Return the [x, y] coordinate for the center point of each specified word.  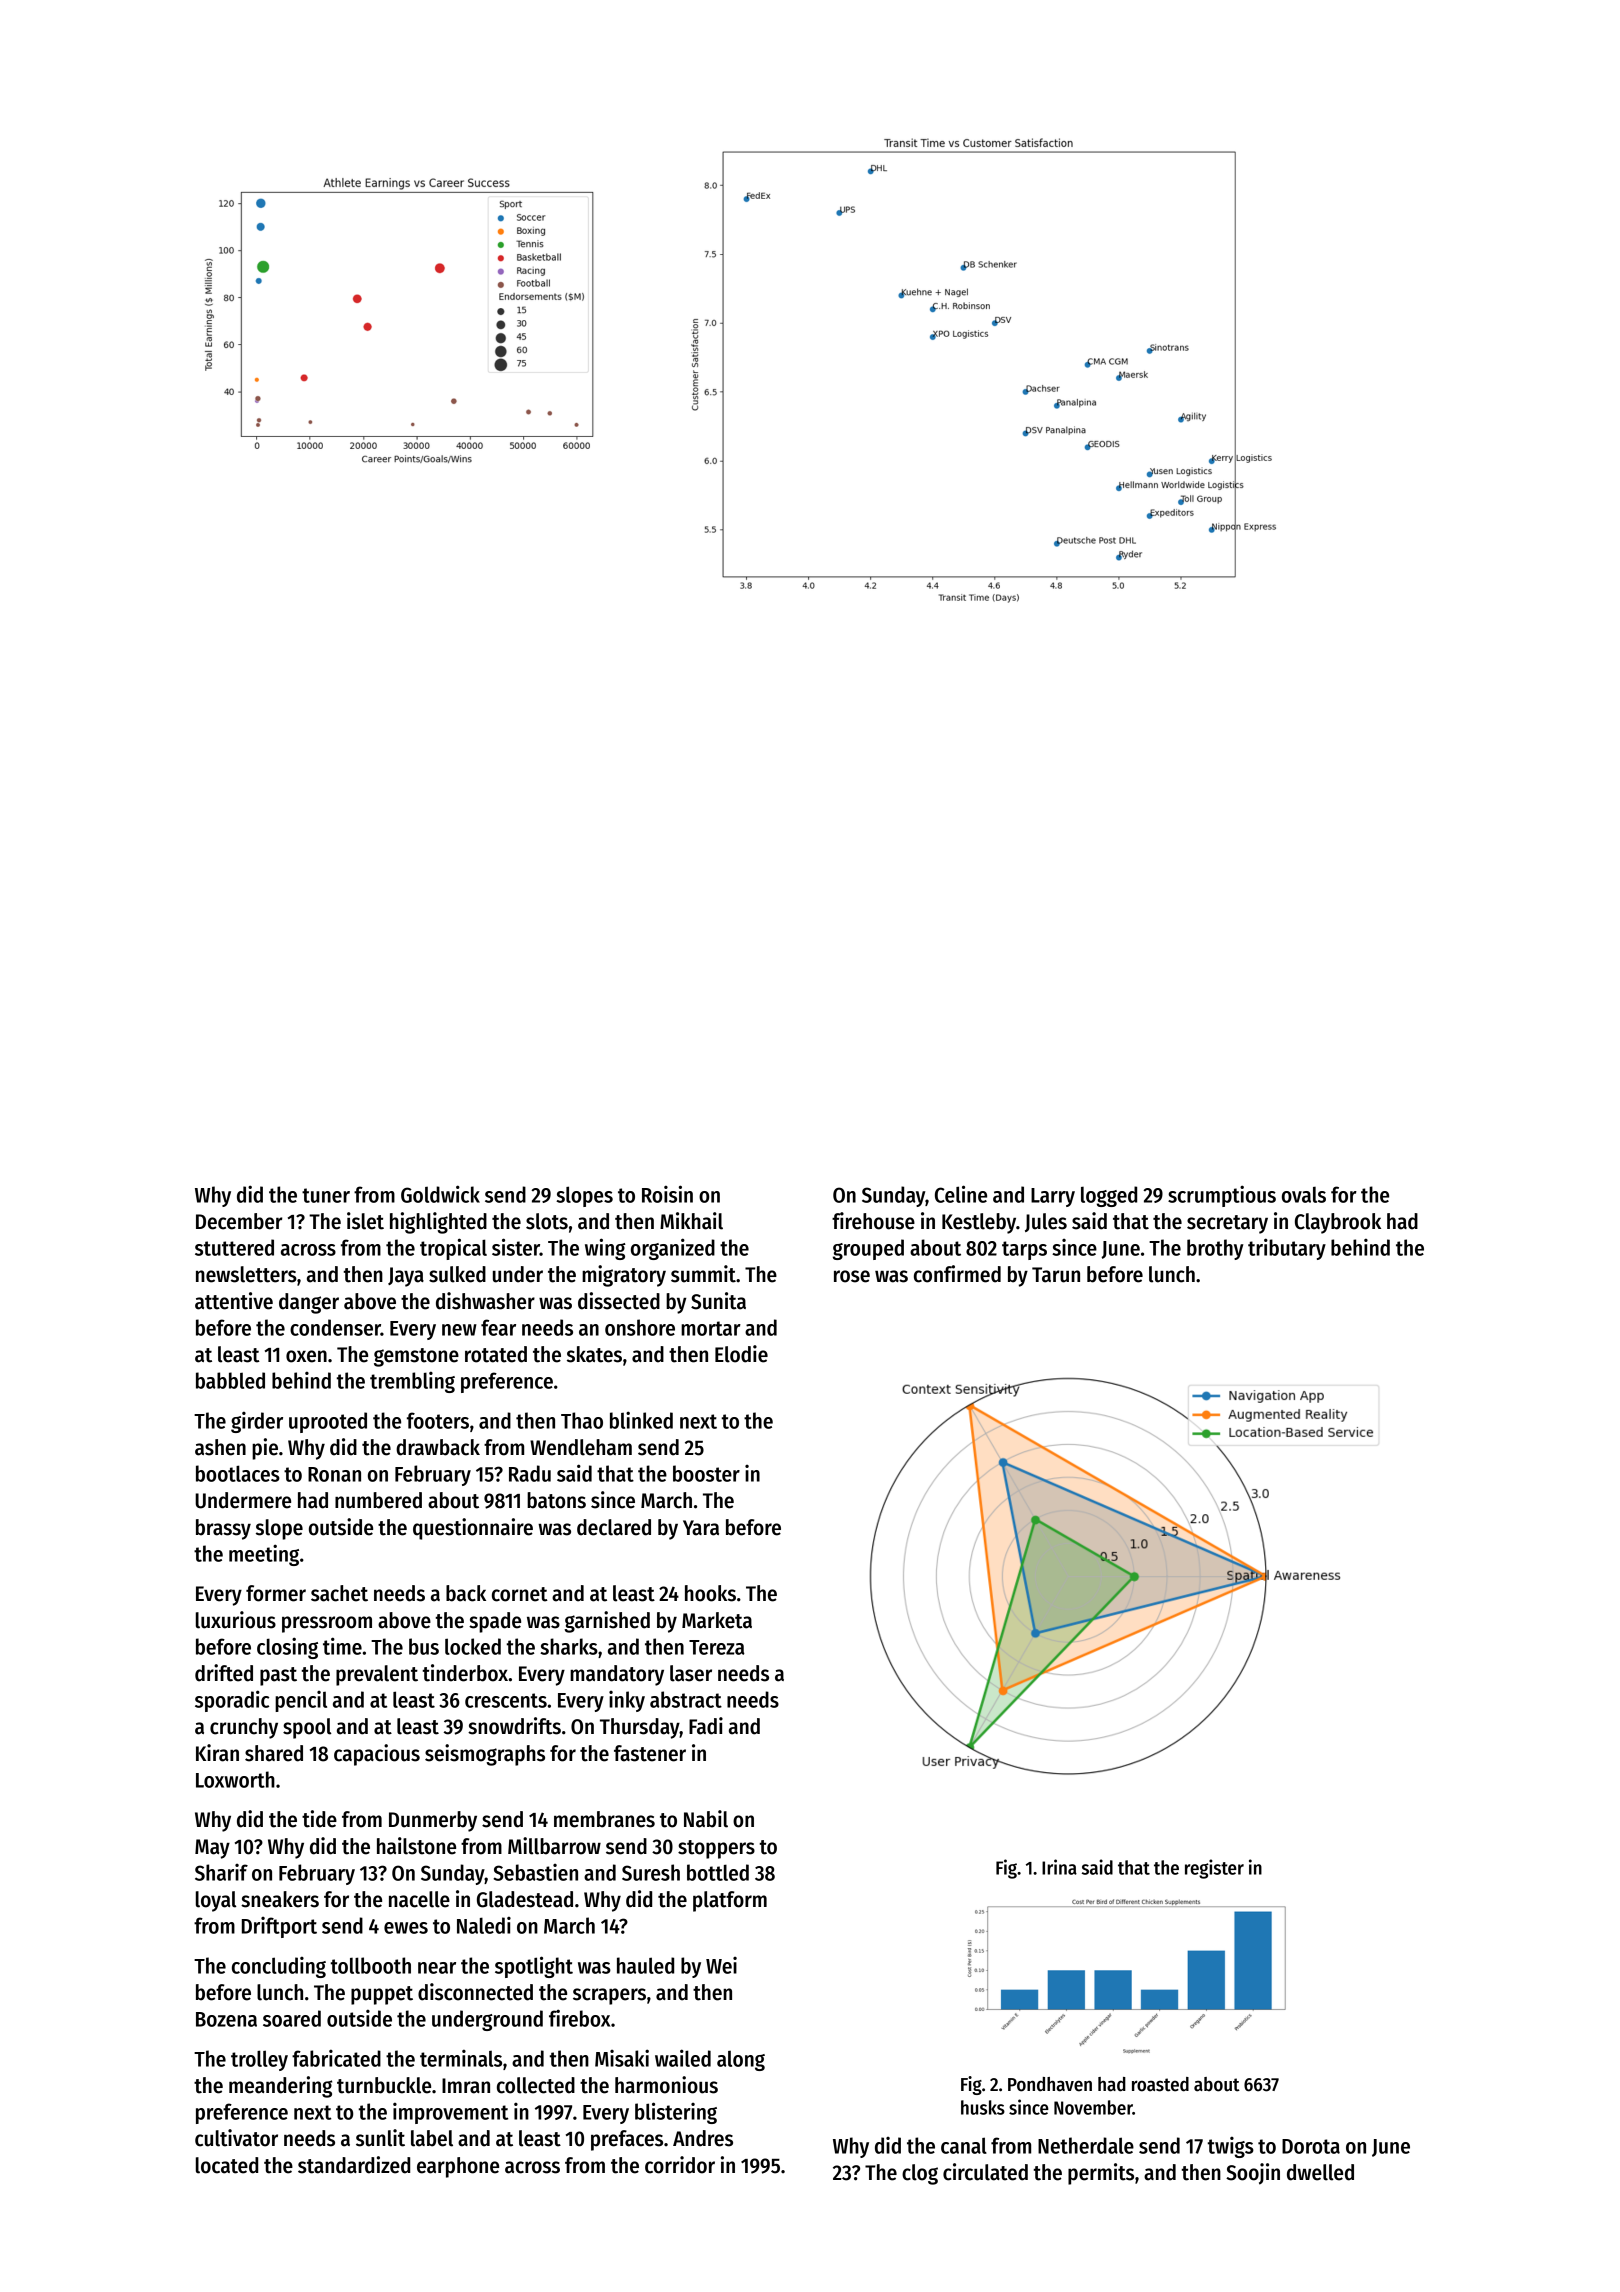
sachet [339, 1593]
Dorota [1311, 2146]
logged [1109, 1196]
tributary [1287, 1249]
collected [536, 2085]
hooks [710, 1593]
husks [983, 2107]
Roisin [667, 1194]
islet [365, 1221]
